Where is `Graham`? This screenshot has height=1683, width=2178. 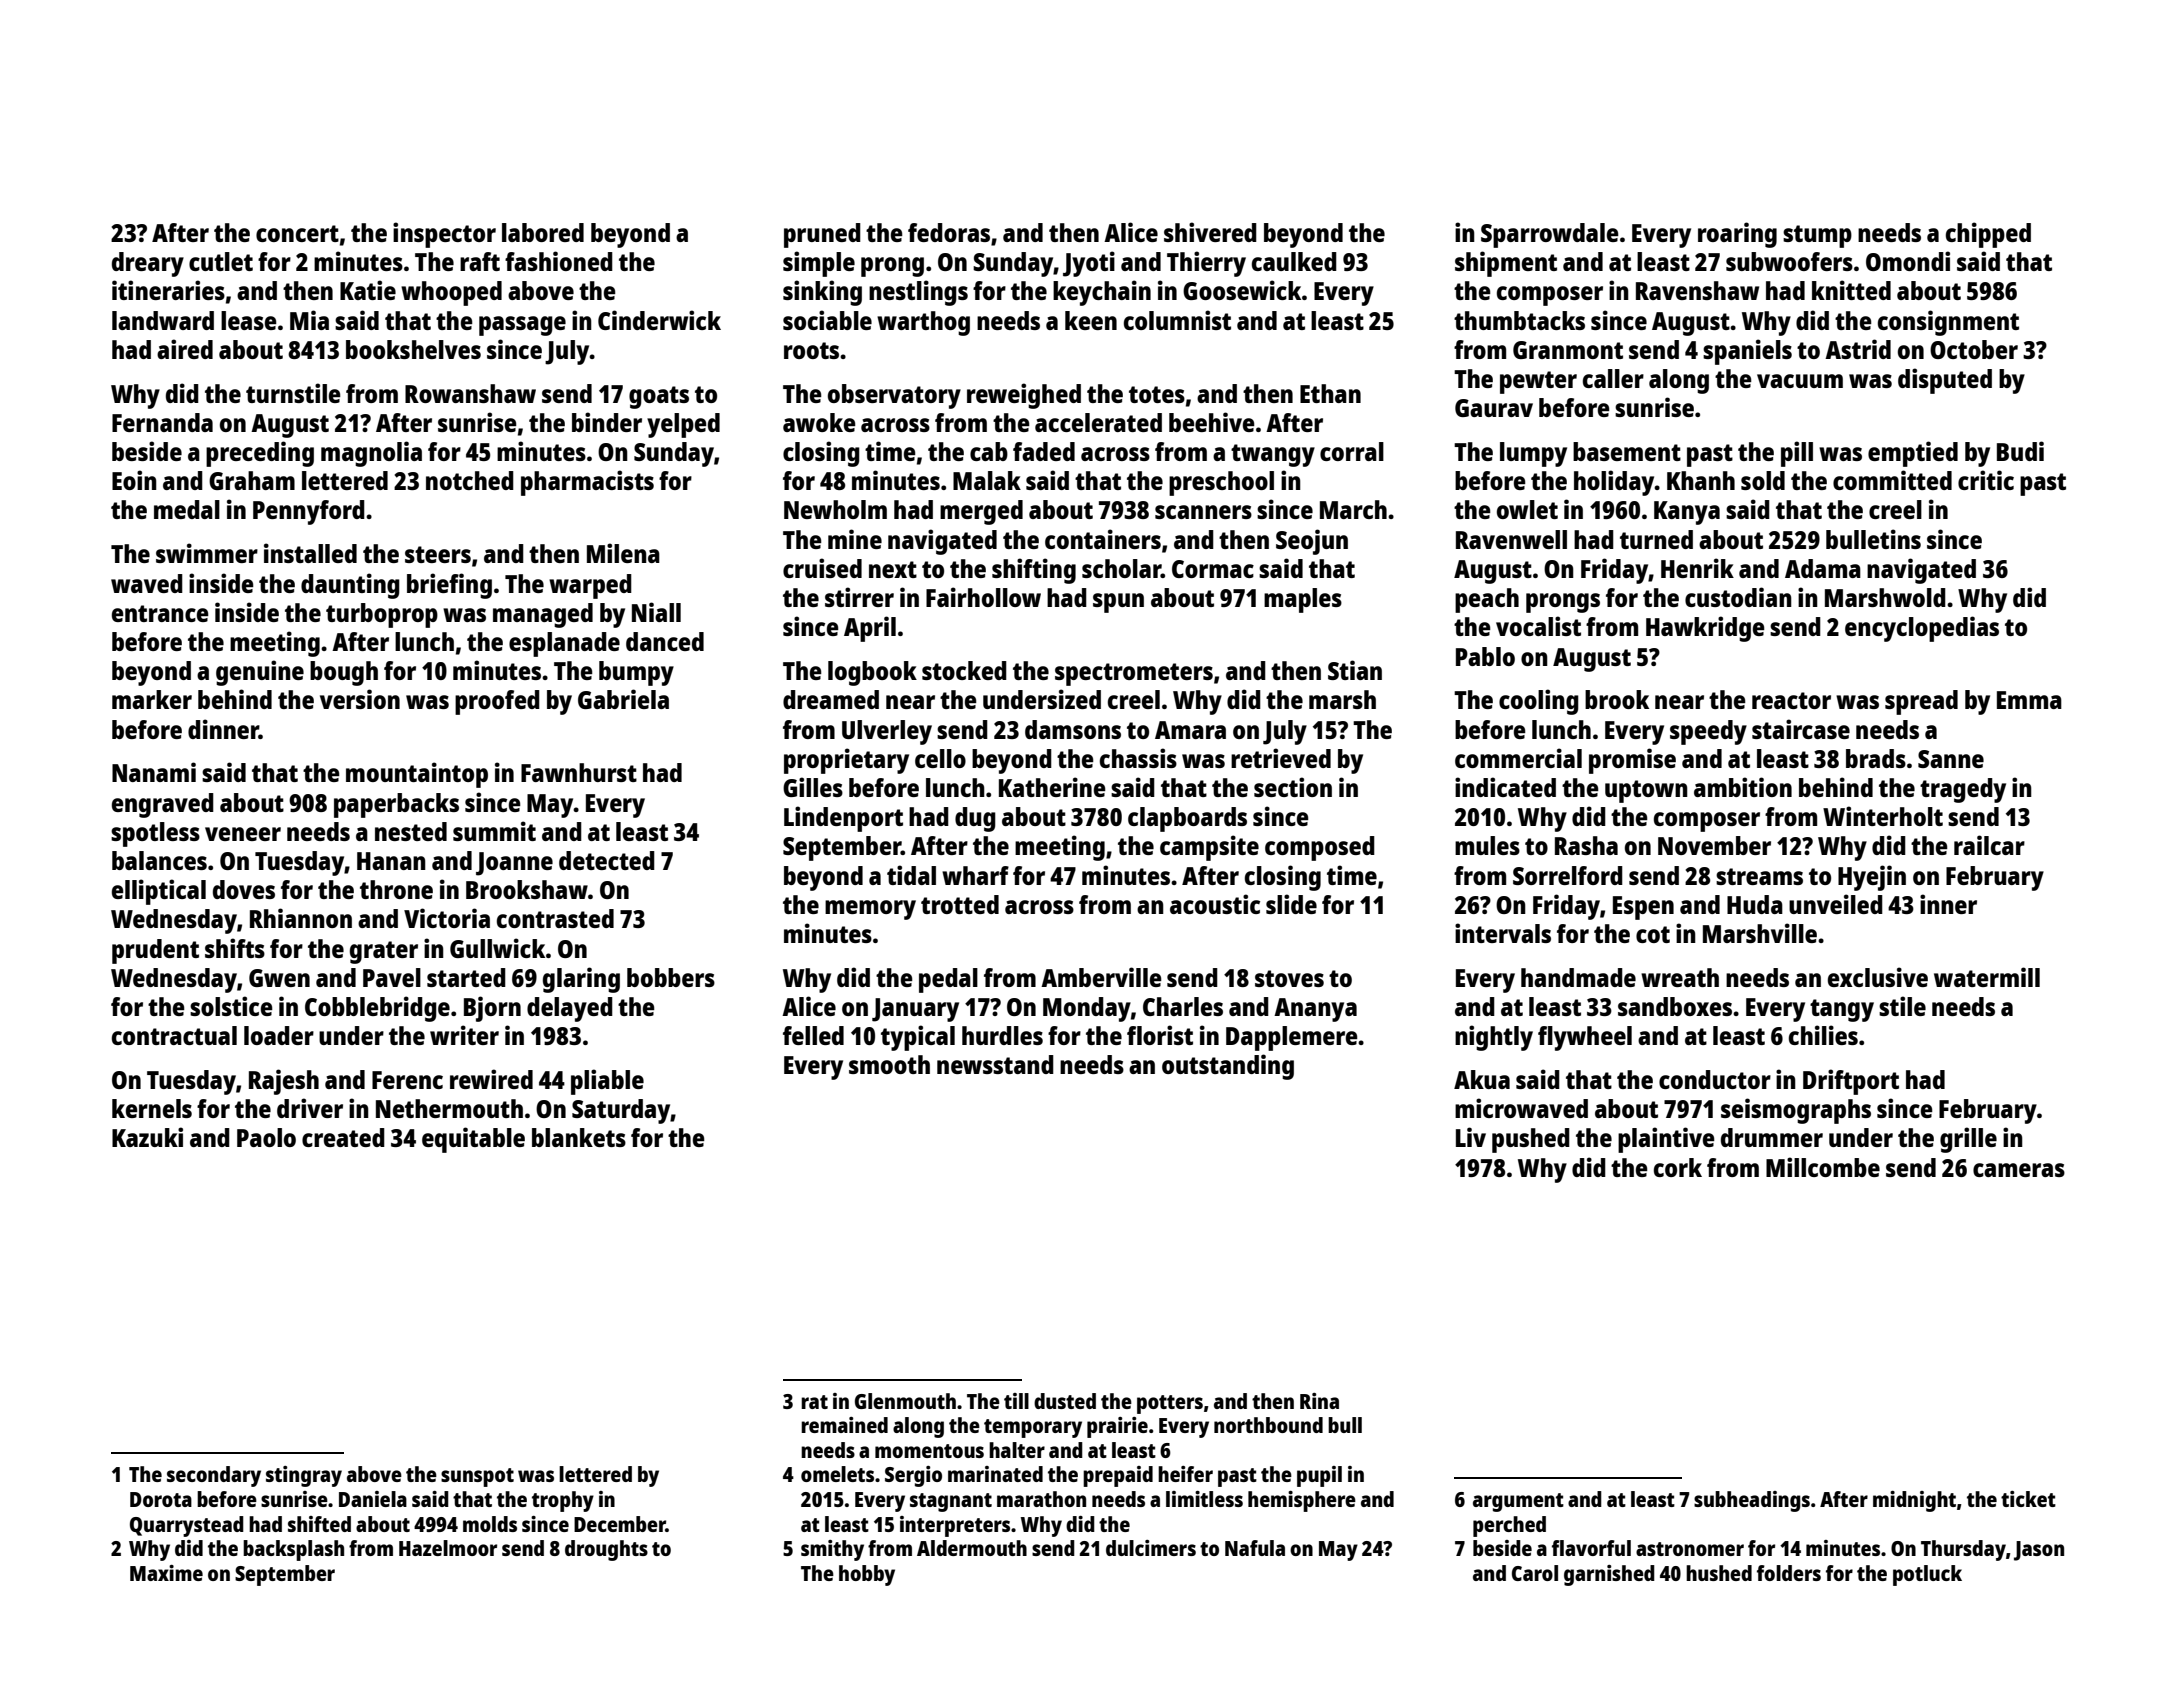 Graham is located at coordinates (252, 480).
